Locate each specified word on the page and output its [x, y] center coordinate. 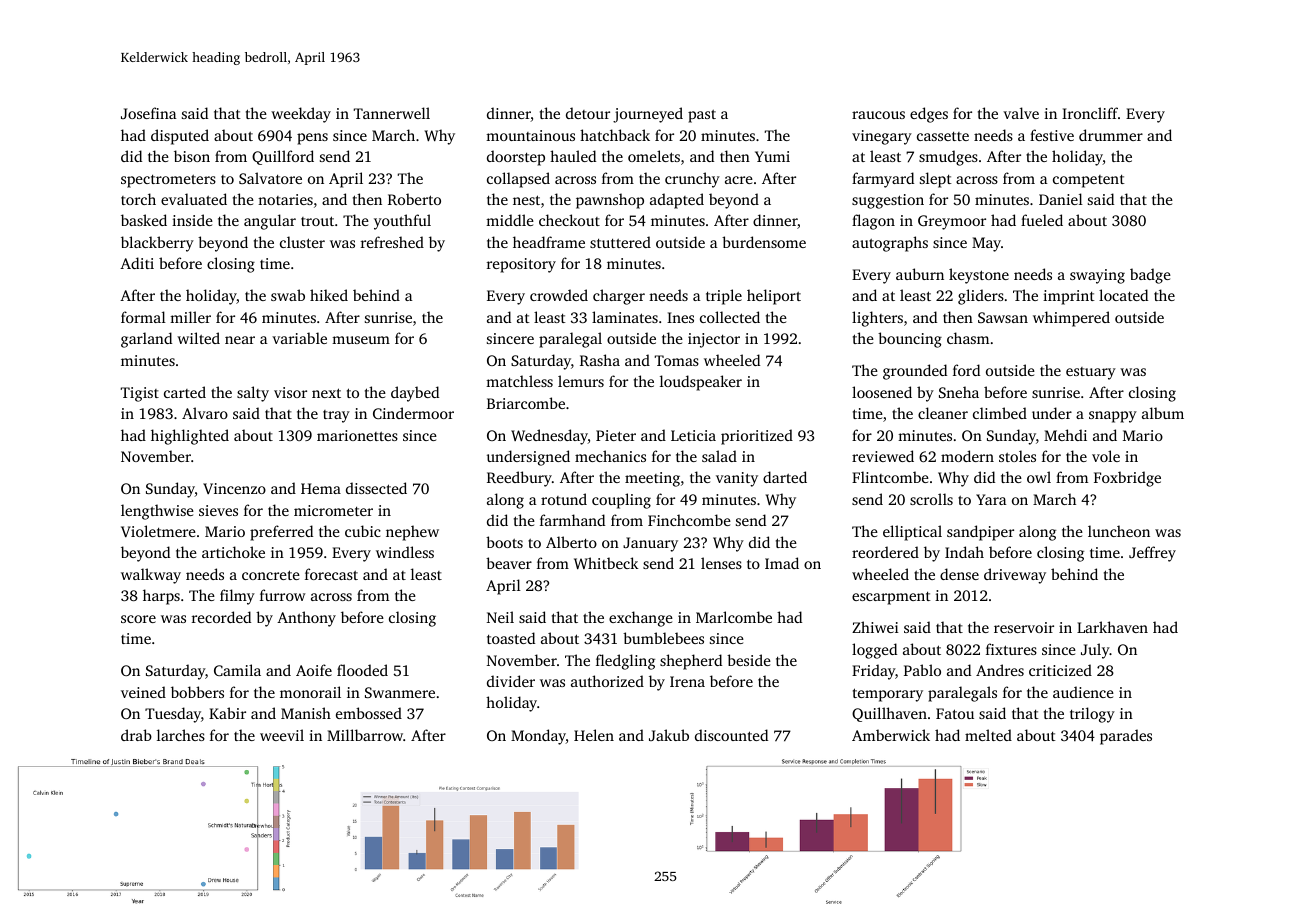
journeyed [648, 115]
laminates [625, 317]
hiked [329, 295]
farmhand [572, 520]
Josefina [148, 113]
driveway [1015, 576]
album [1163, 413]
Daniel [1061, 199]
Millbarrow [365, 735]
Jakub [669, 735]
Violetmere [158, 531]
